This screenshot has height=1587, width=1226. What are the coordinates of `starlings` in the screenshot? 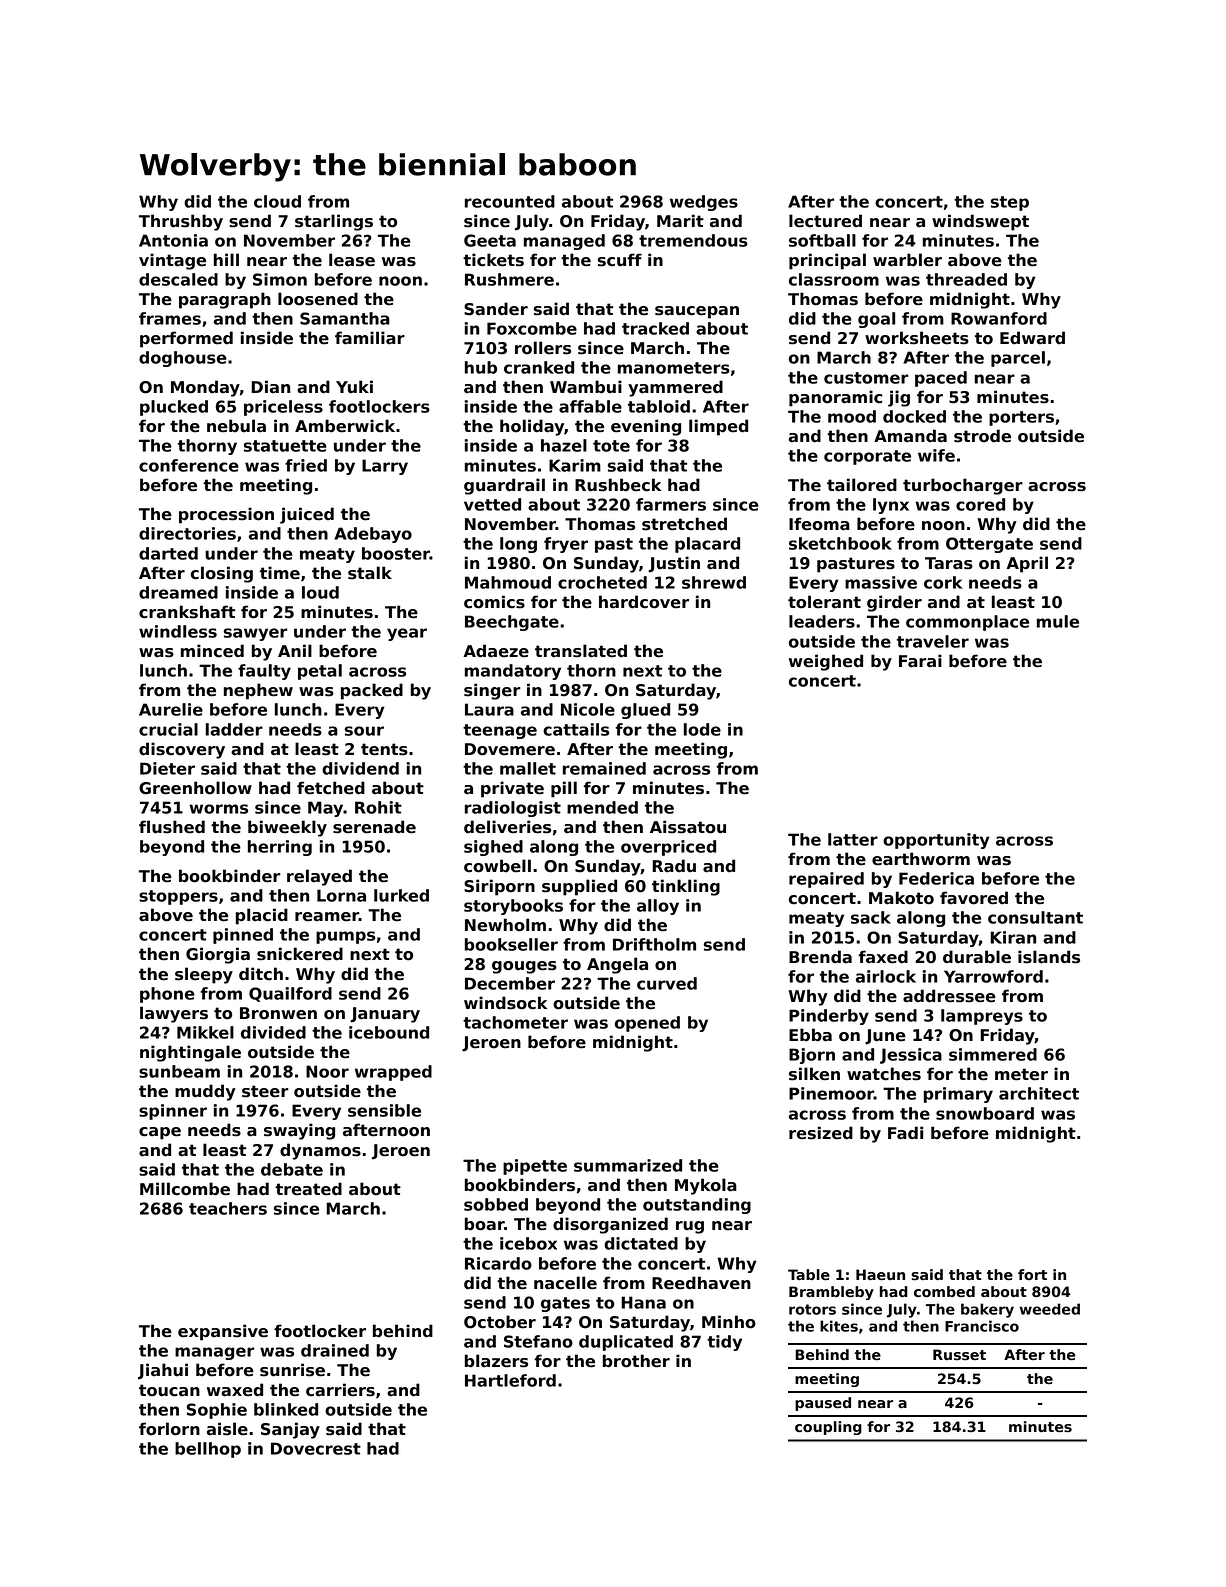 It's located at (334, 222).
